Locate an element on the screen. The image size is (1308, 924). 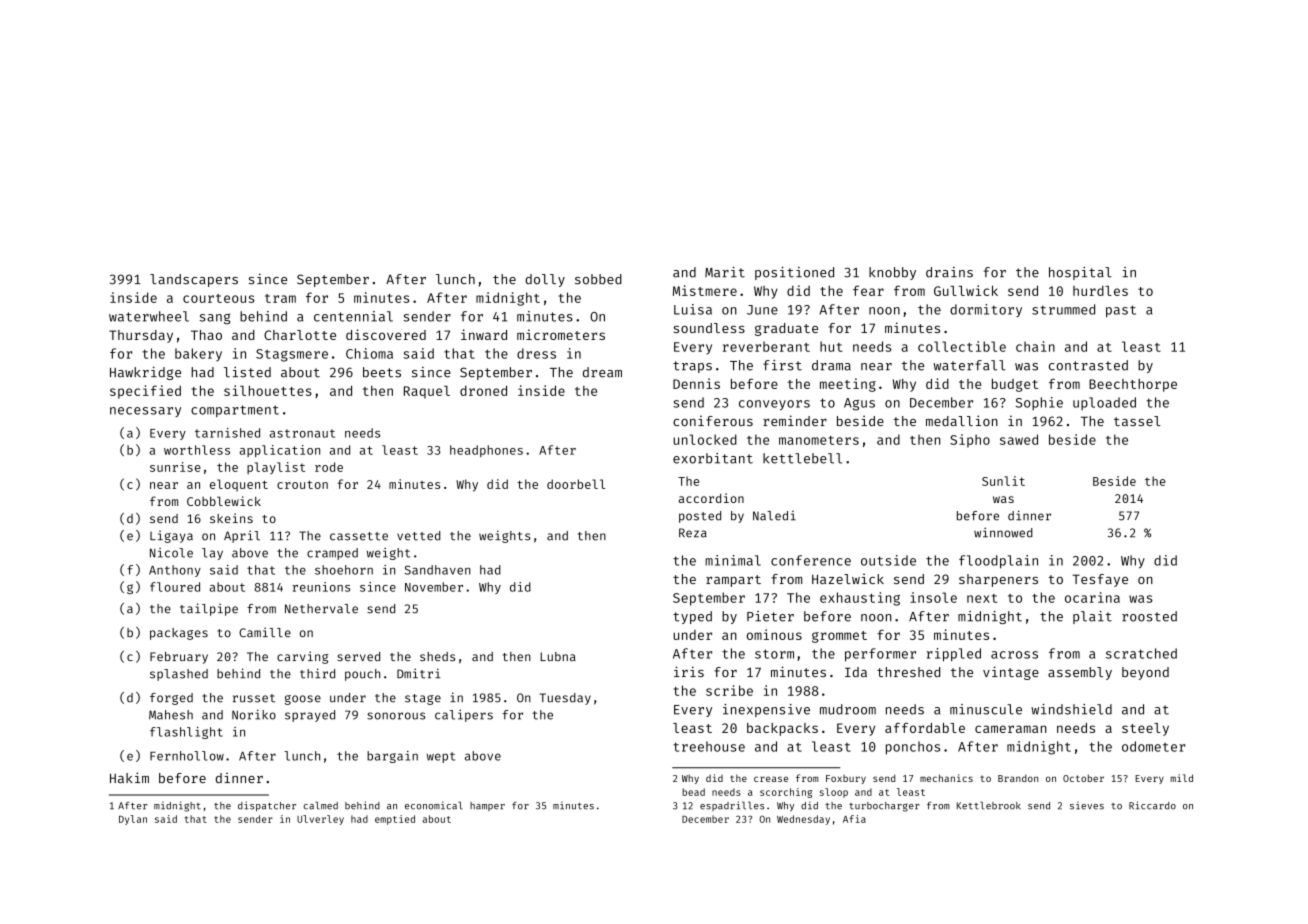
posted is located at coordinates (700, 517).
